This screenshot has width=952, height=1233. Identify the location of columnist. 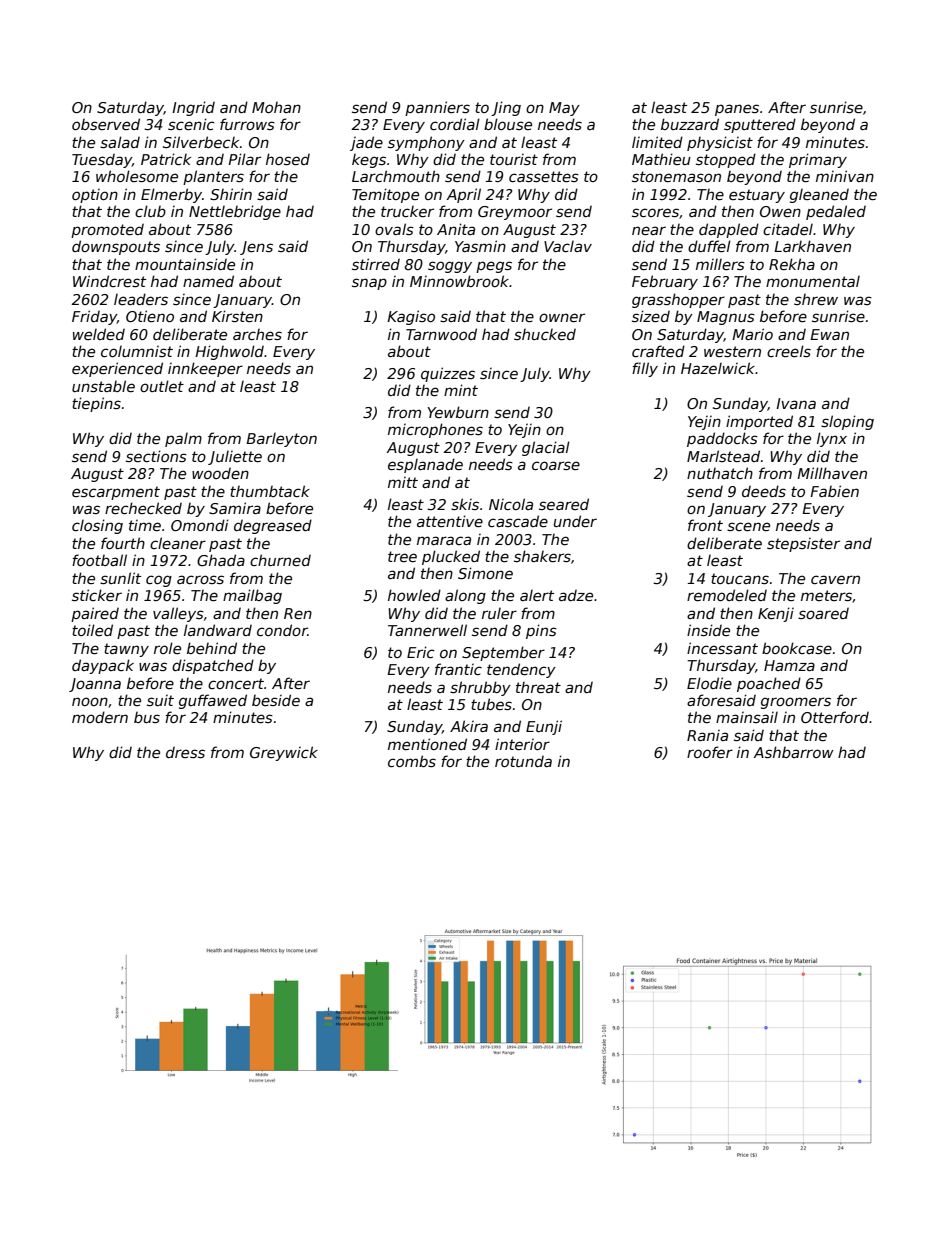
(137, 351).
